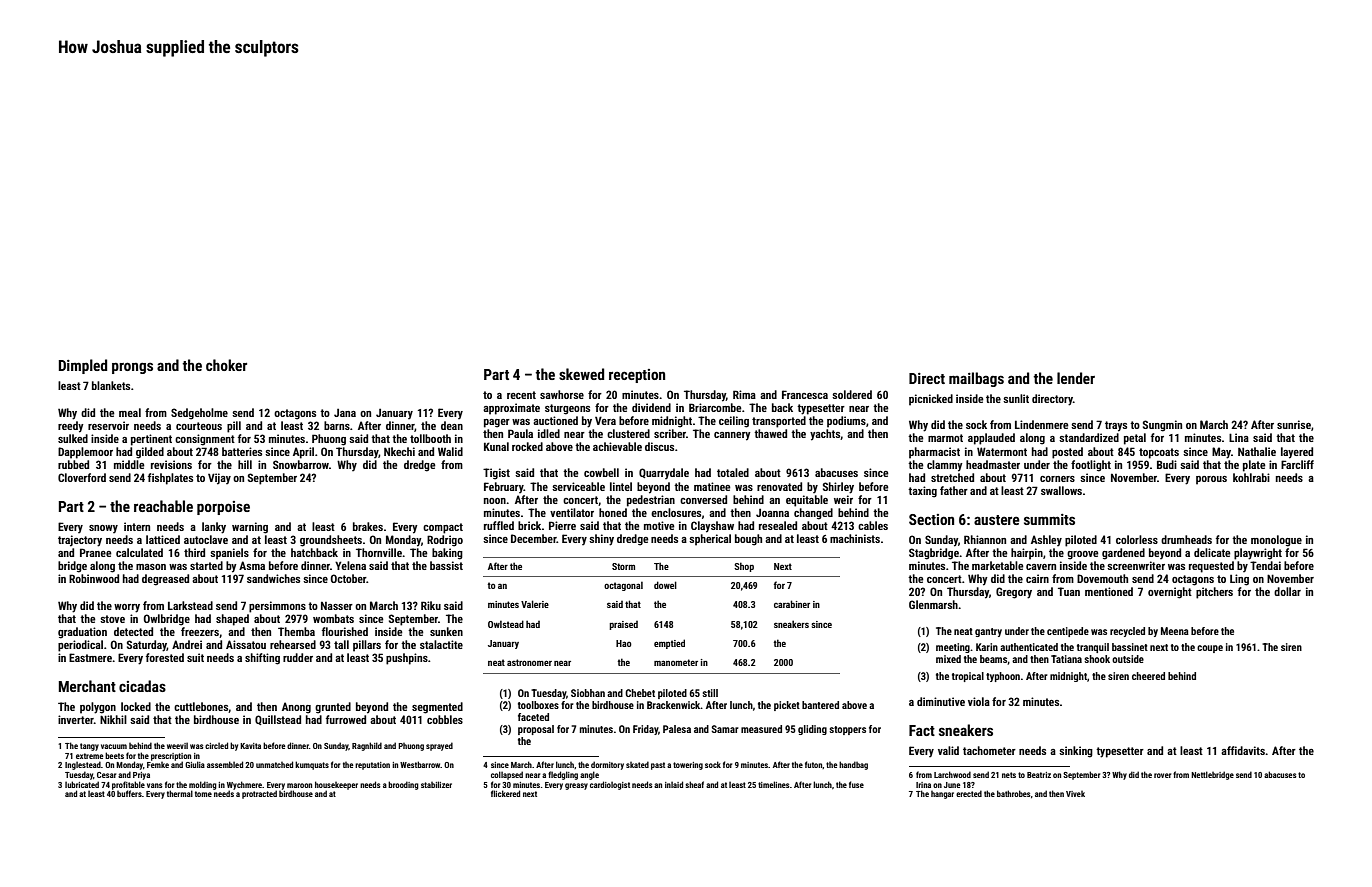 The width and height of the document is (1372, 887). I want to click on coupe, so click(1210, 649).
